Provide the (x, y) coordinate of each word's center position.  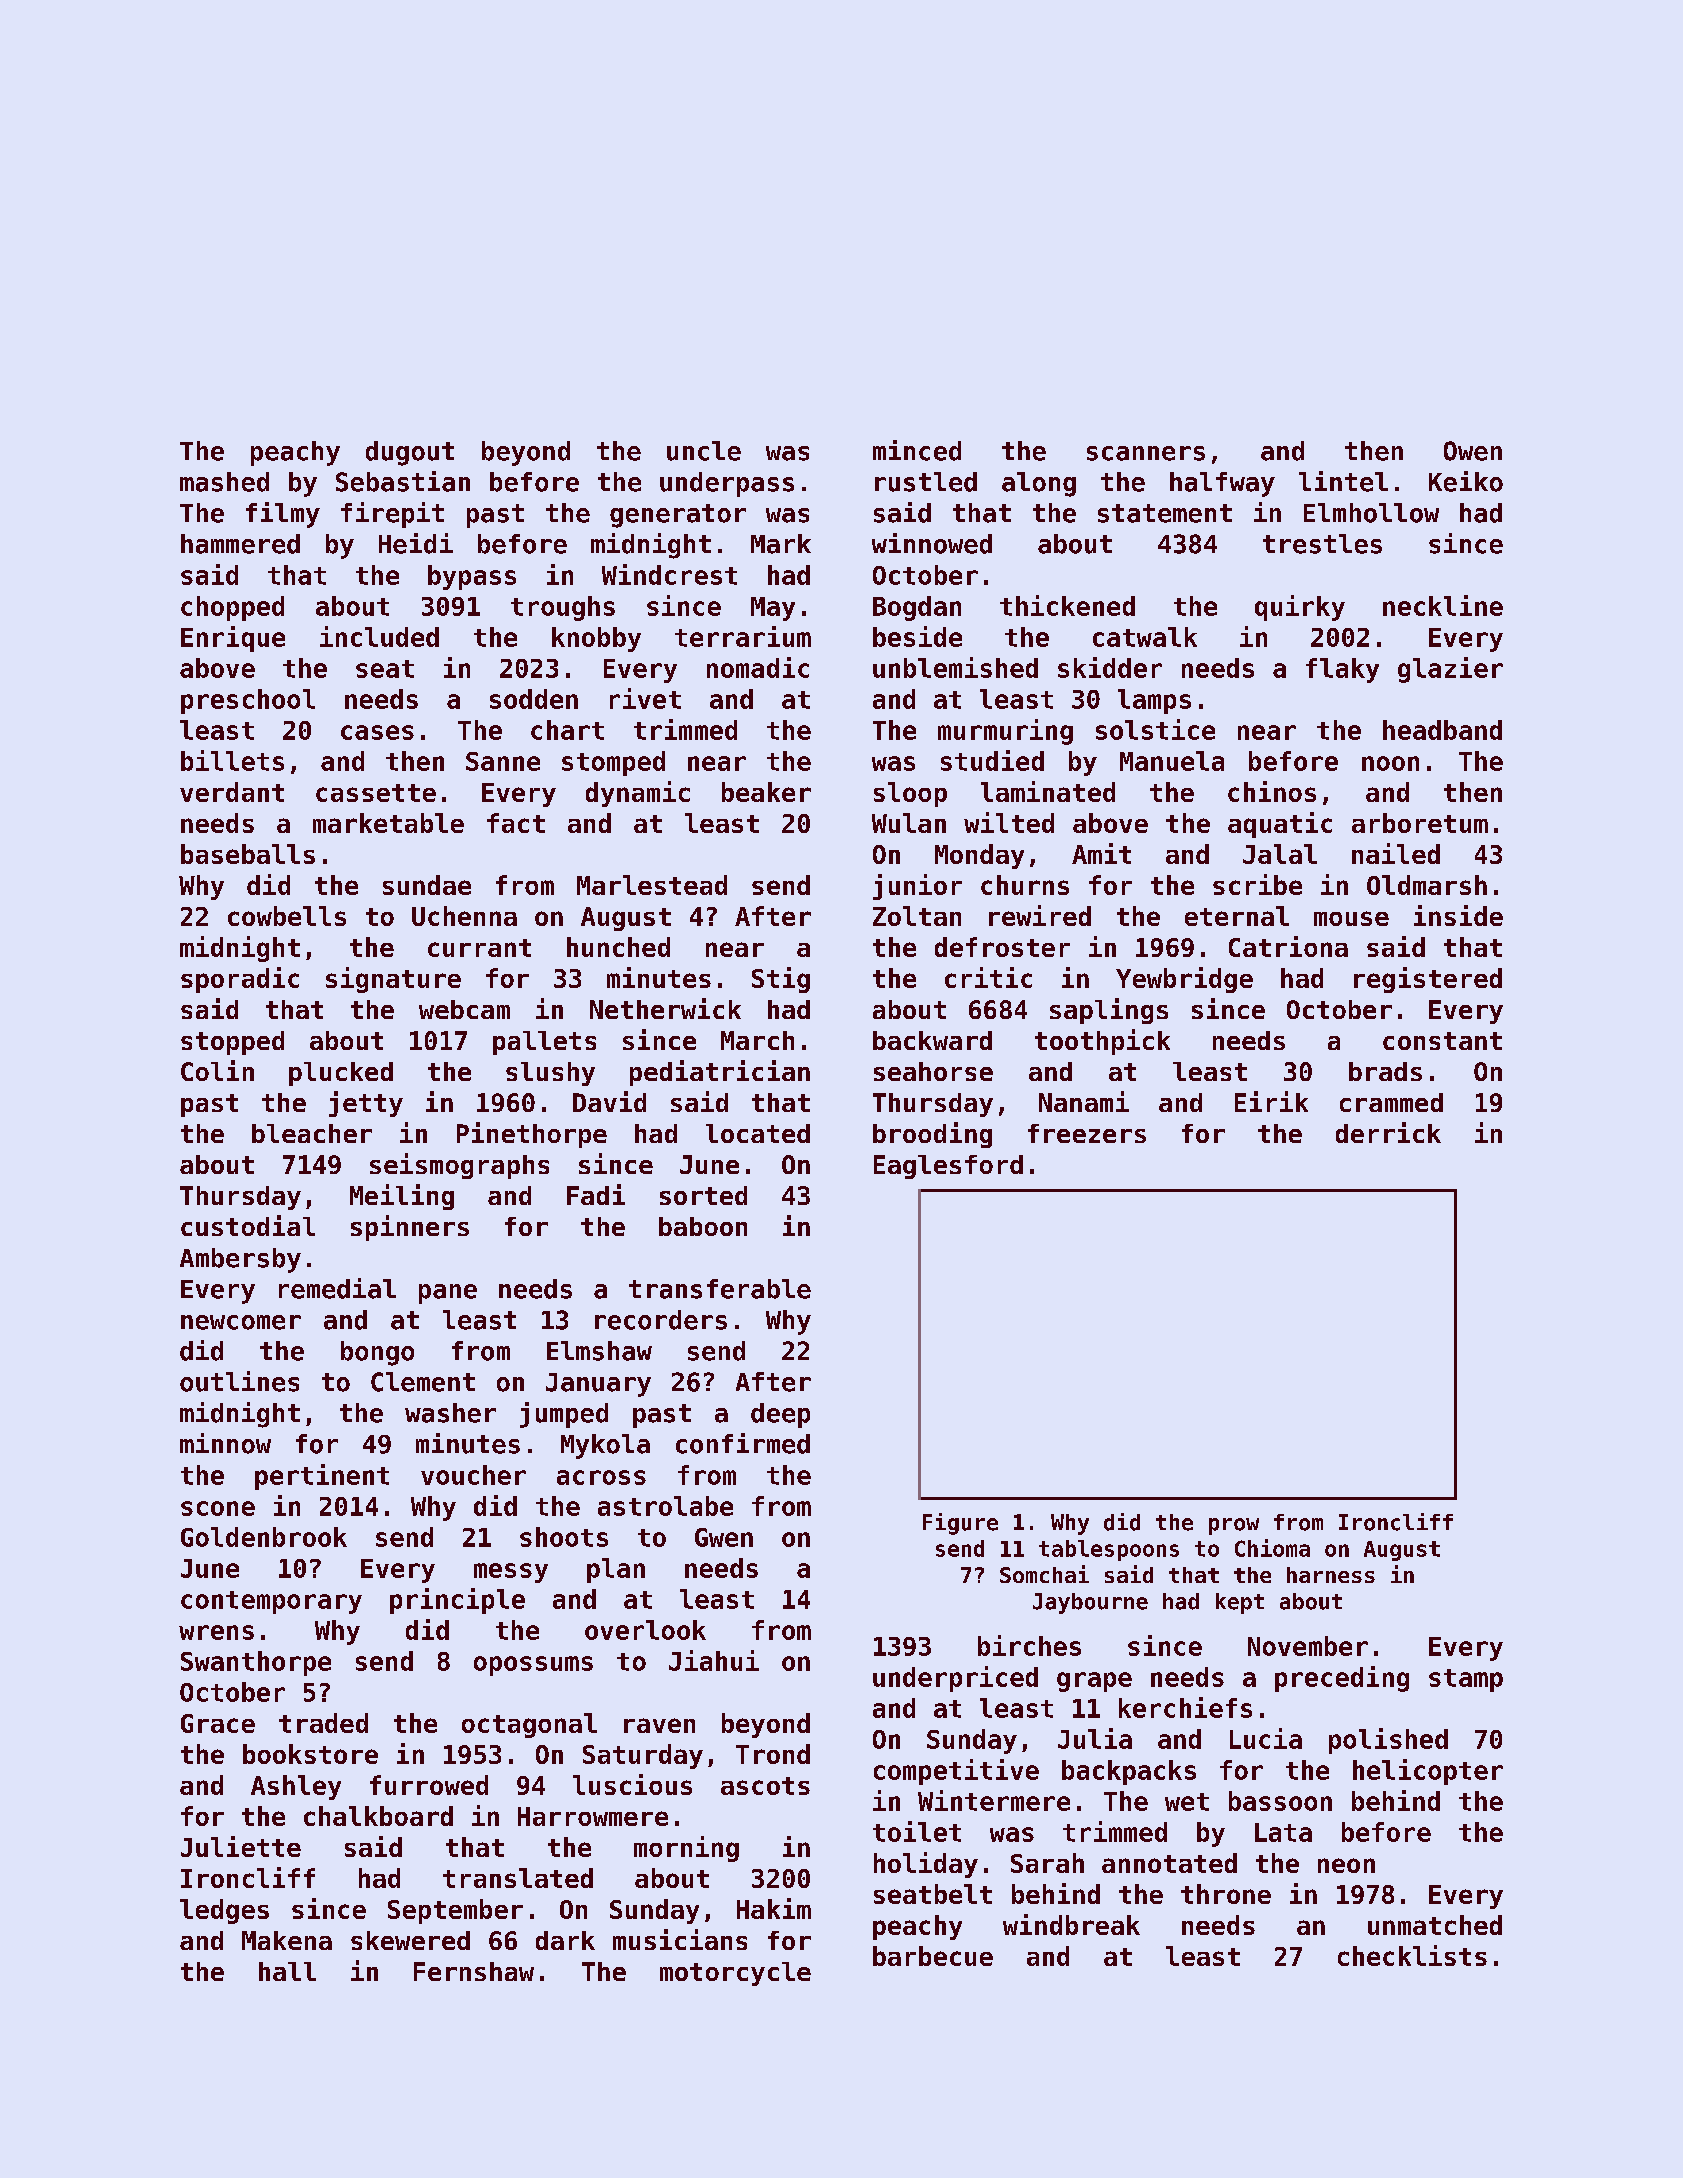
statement (1165, 513)
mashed (224, 482)
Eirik (1271, 1101)
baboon (703, 1226)
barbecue (933, 1956)
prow (1234, 1526)
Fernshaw (474, 1971)
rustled (926, 482)
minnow (225, 1443)
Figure (960, 1524)
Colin (217, 1070)
